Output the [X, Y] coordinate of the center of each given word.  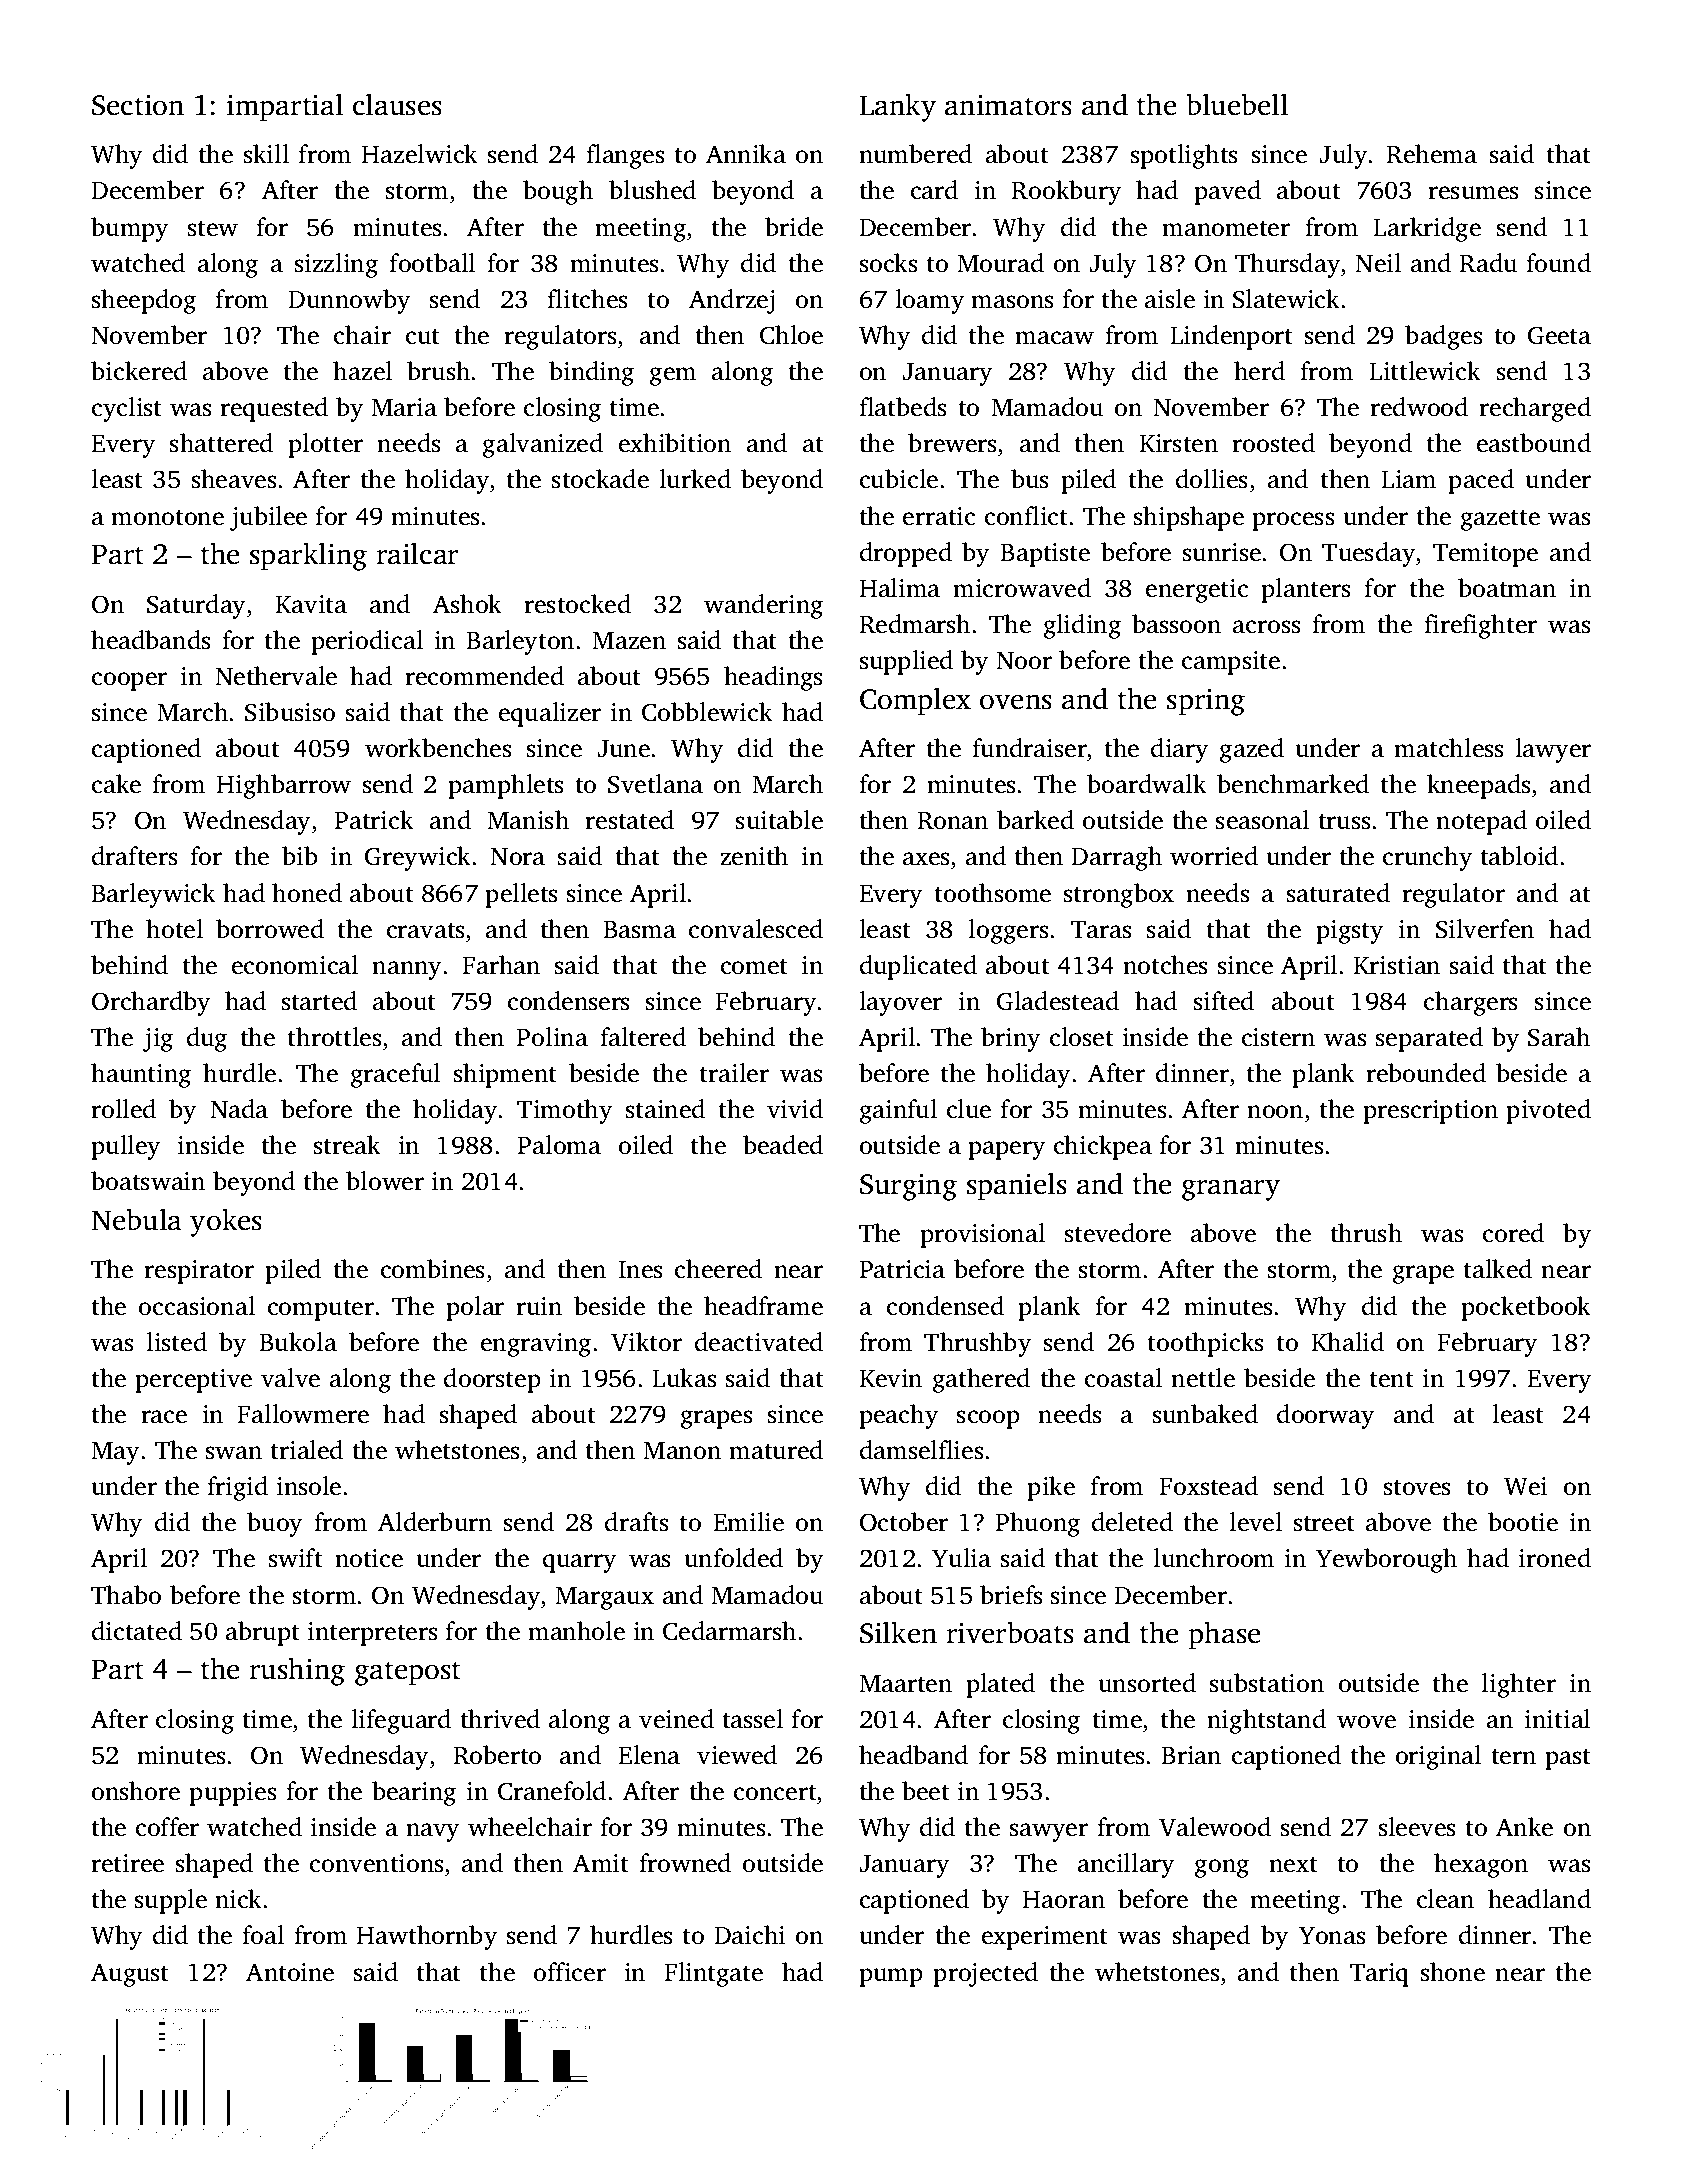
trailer [734, 1073]
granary [1231, 1190]
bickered [139, 371]
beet [926, 1791]
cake [116, 784]
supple [171, 1901]
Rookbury [1066, 192]
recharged [1535, 409]
